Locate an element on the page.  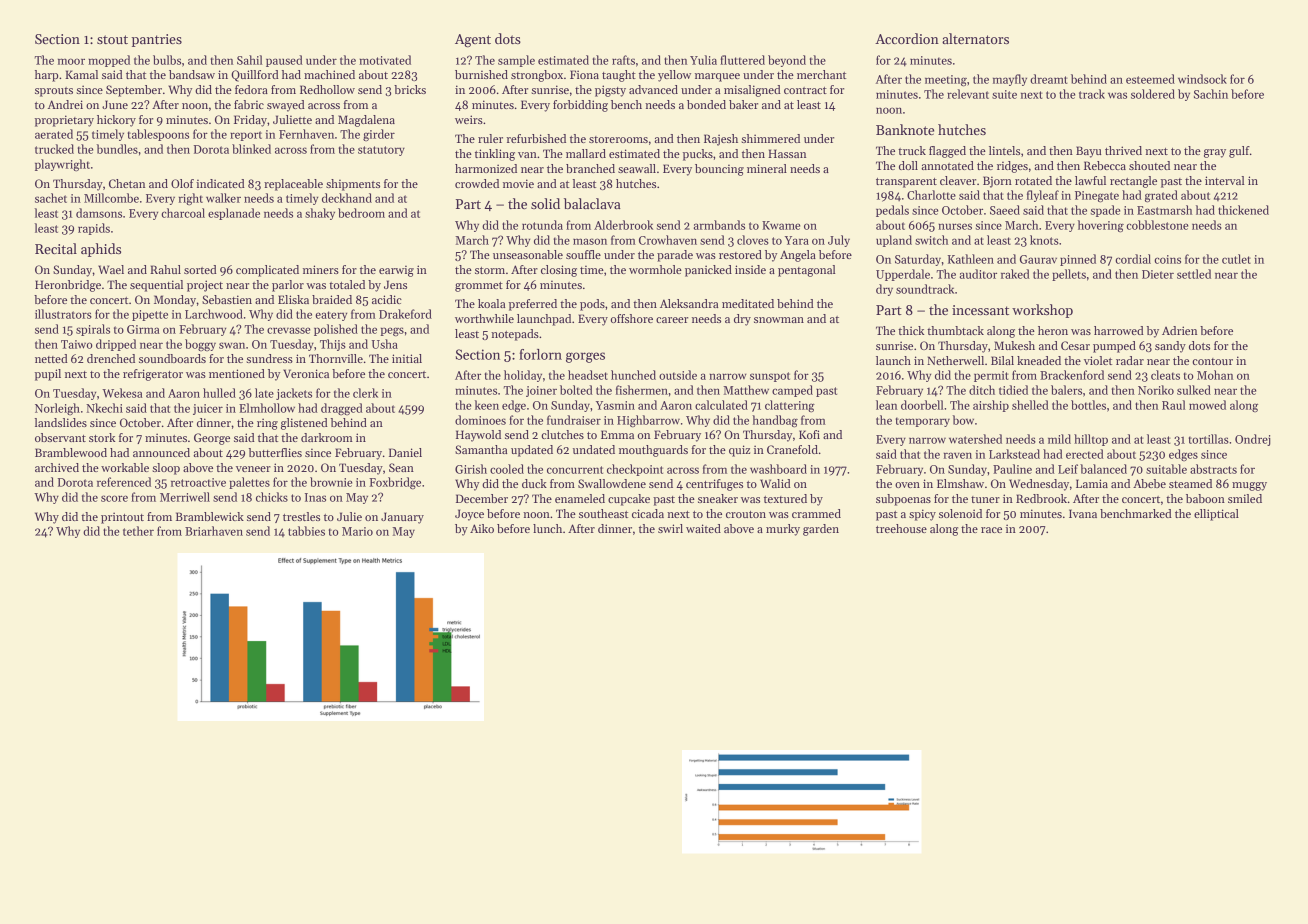
contour is located at coordinates (1212, 361).
